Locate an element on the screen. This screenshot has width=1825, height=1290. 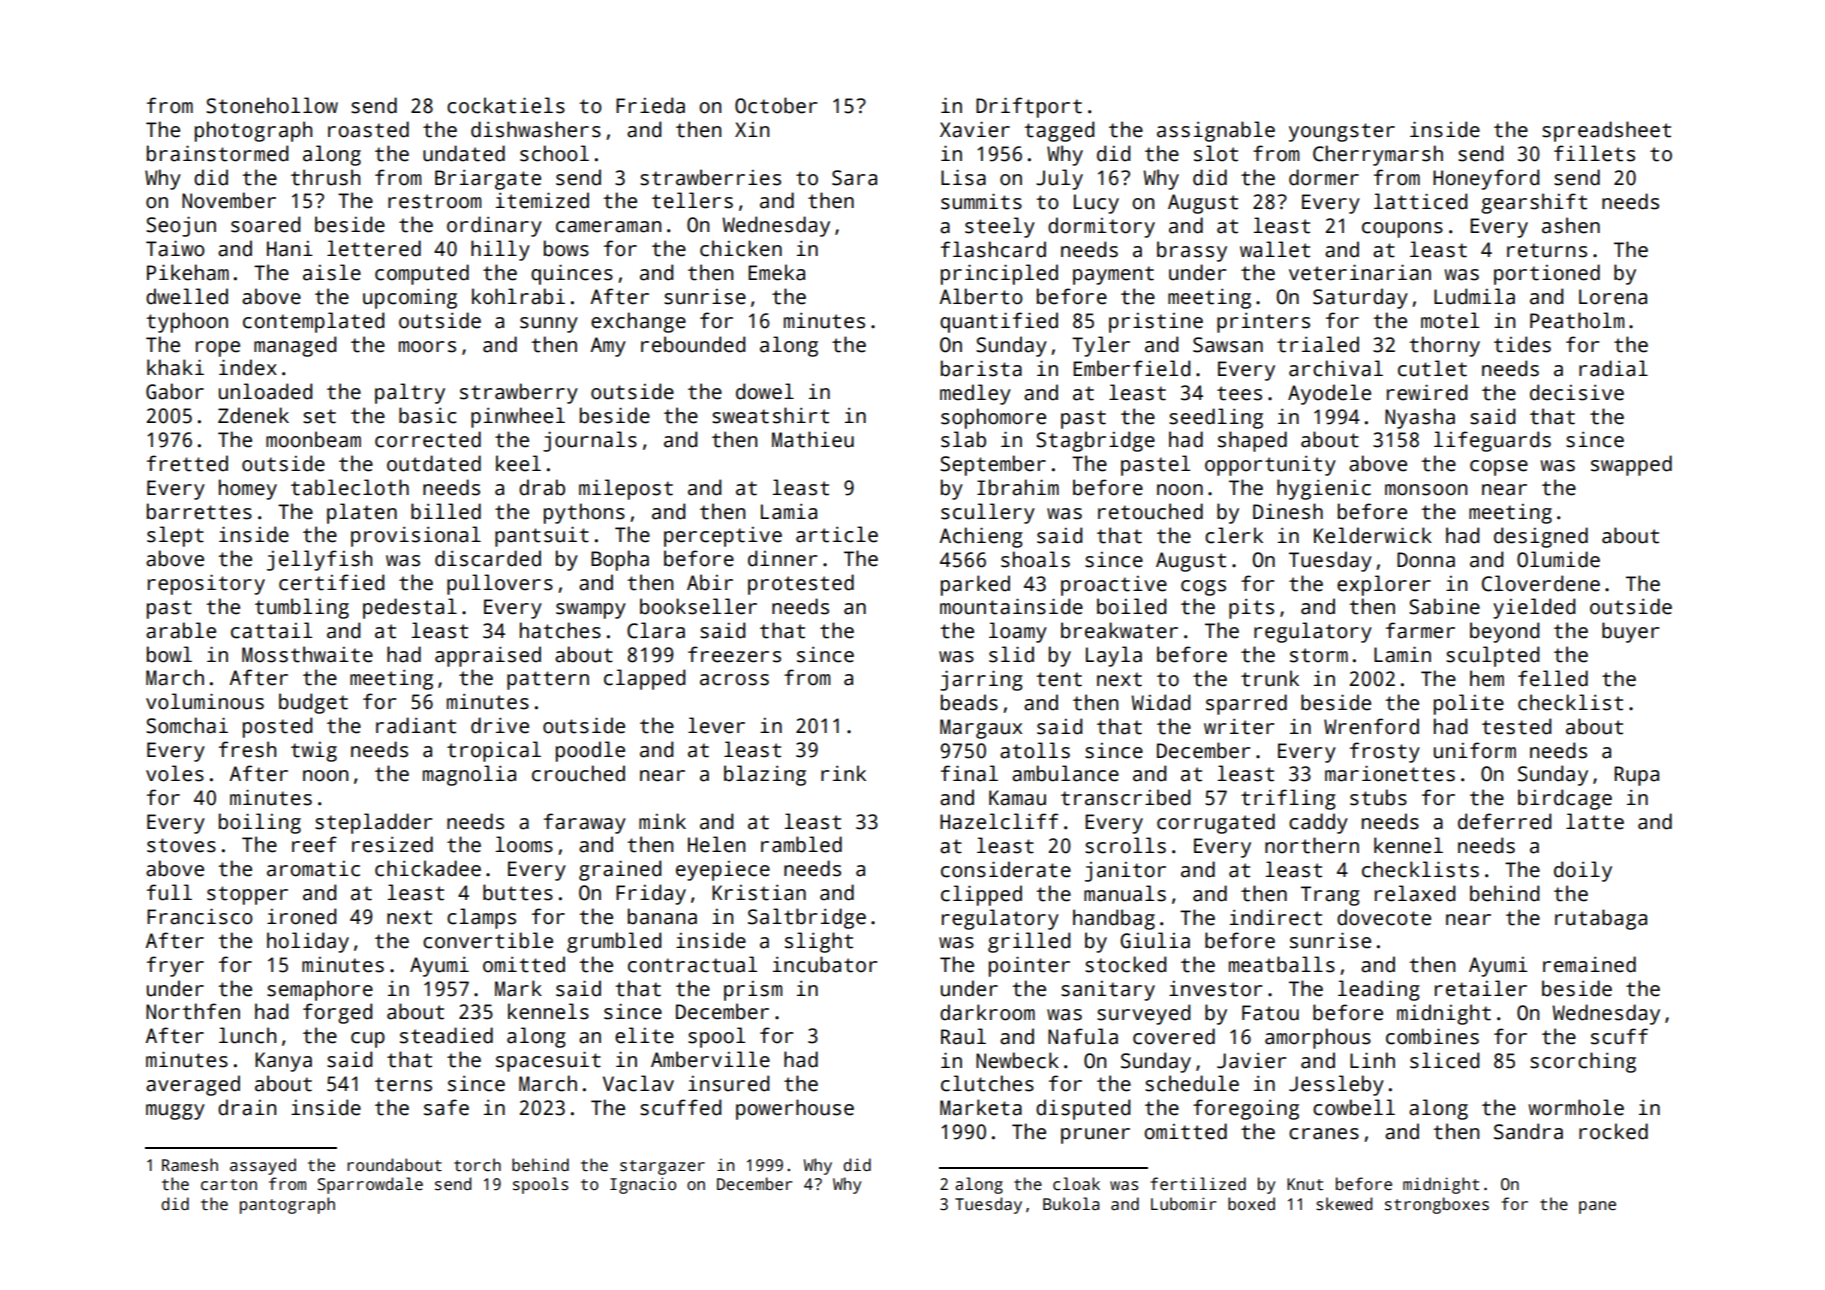
Lamia is located at coordinates (789, 511).
